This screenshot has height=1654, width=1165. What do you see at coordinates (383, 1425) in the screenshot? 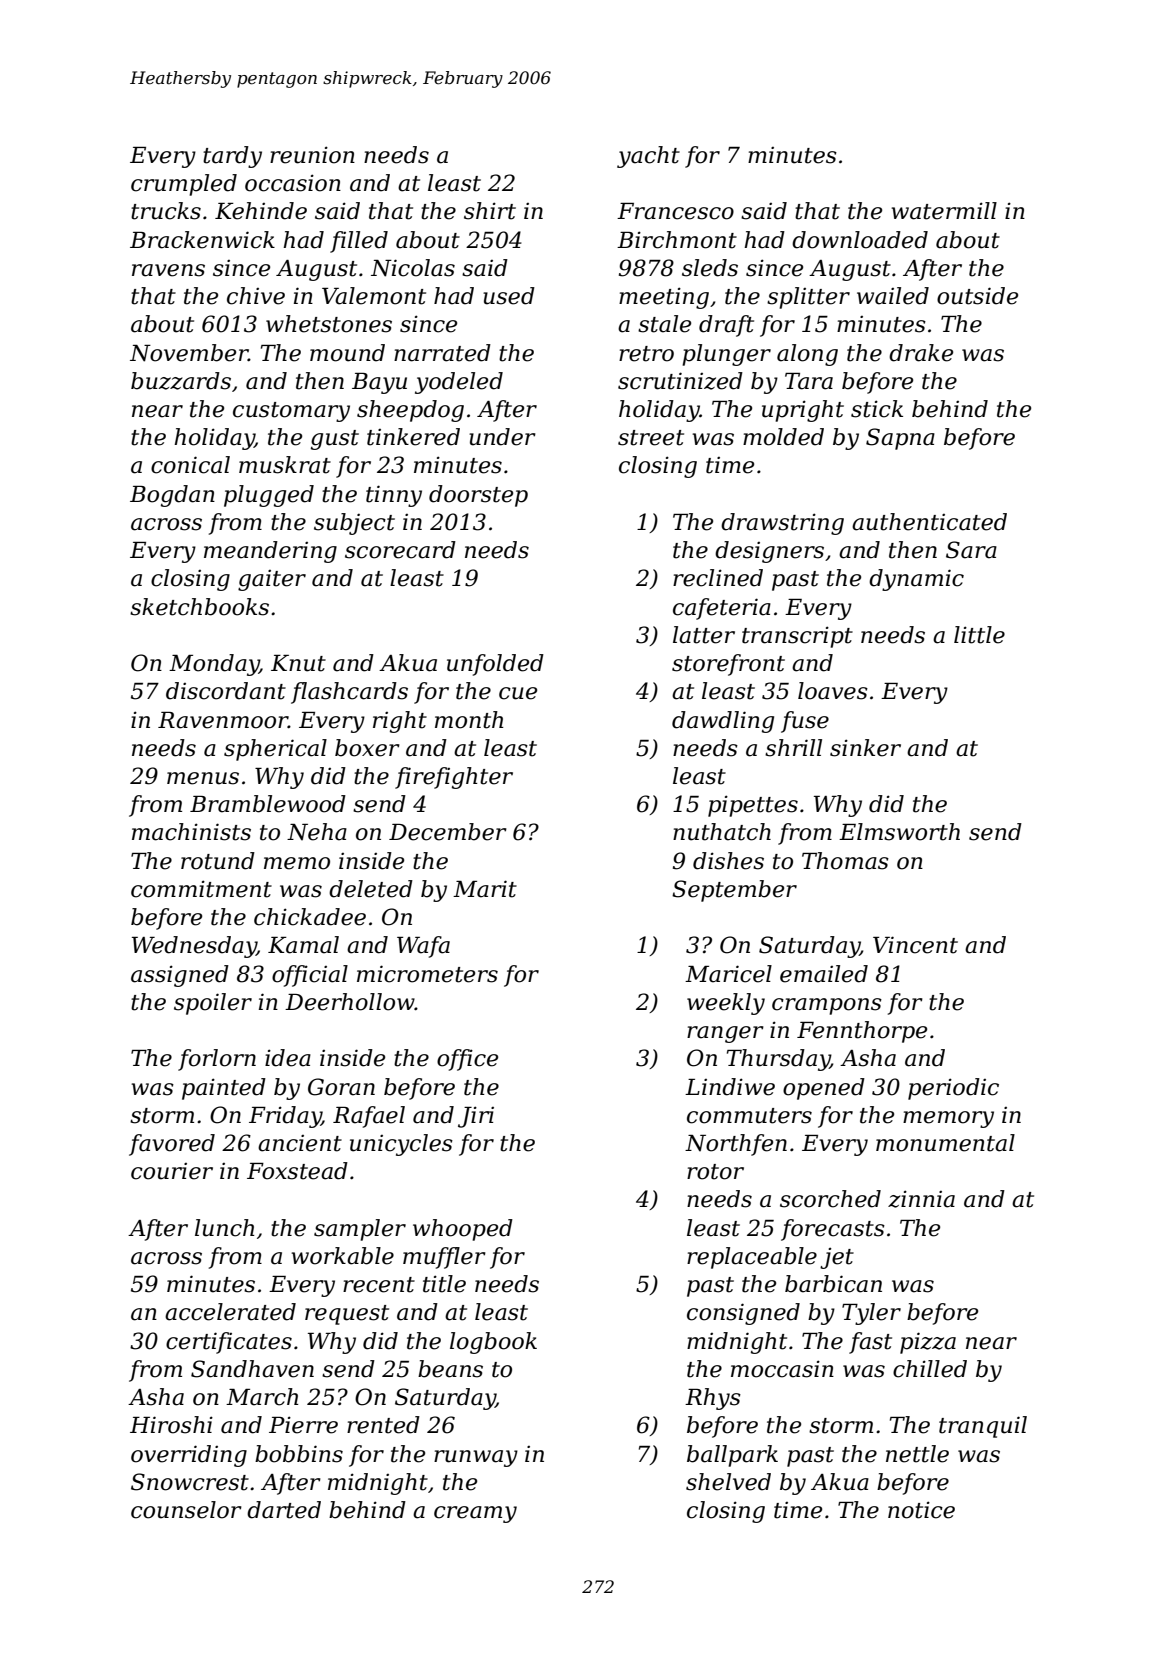
I see `rented` at bounding box center [383, 1425].
